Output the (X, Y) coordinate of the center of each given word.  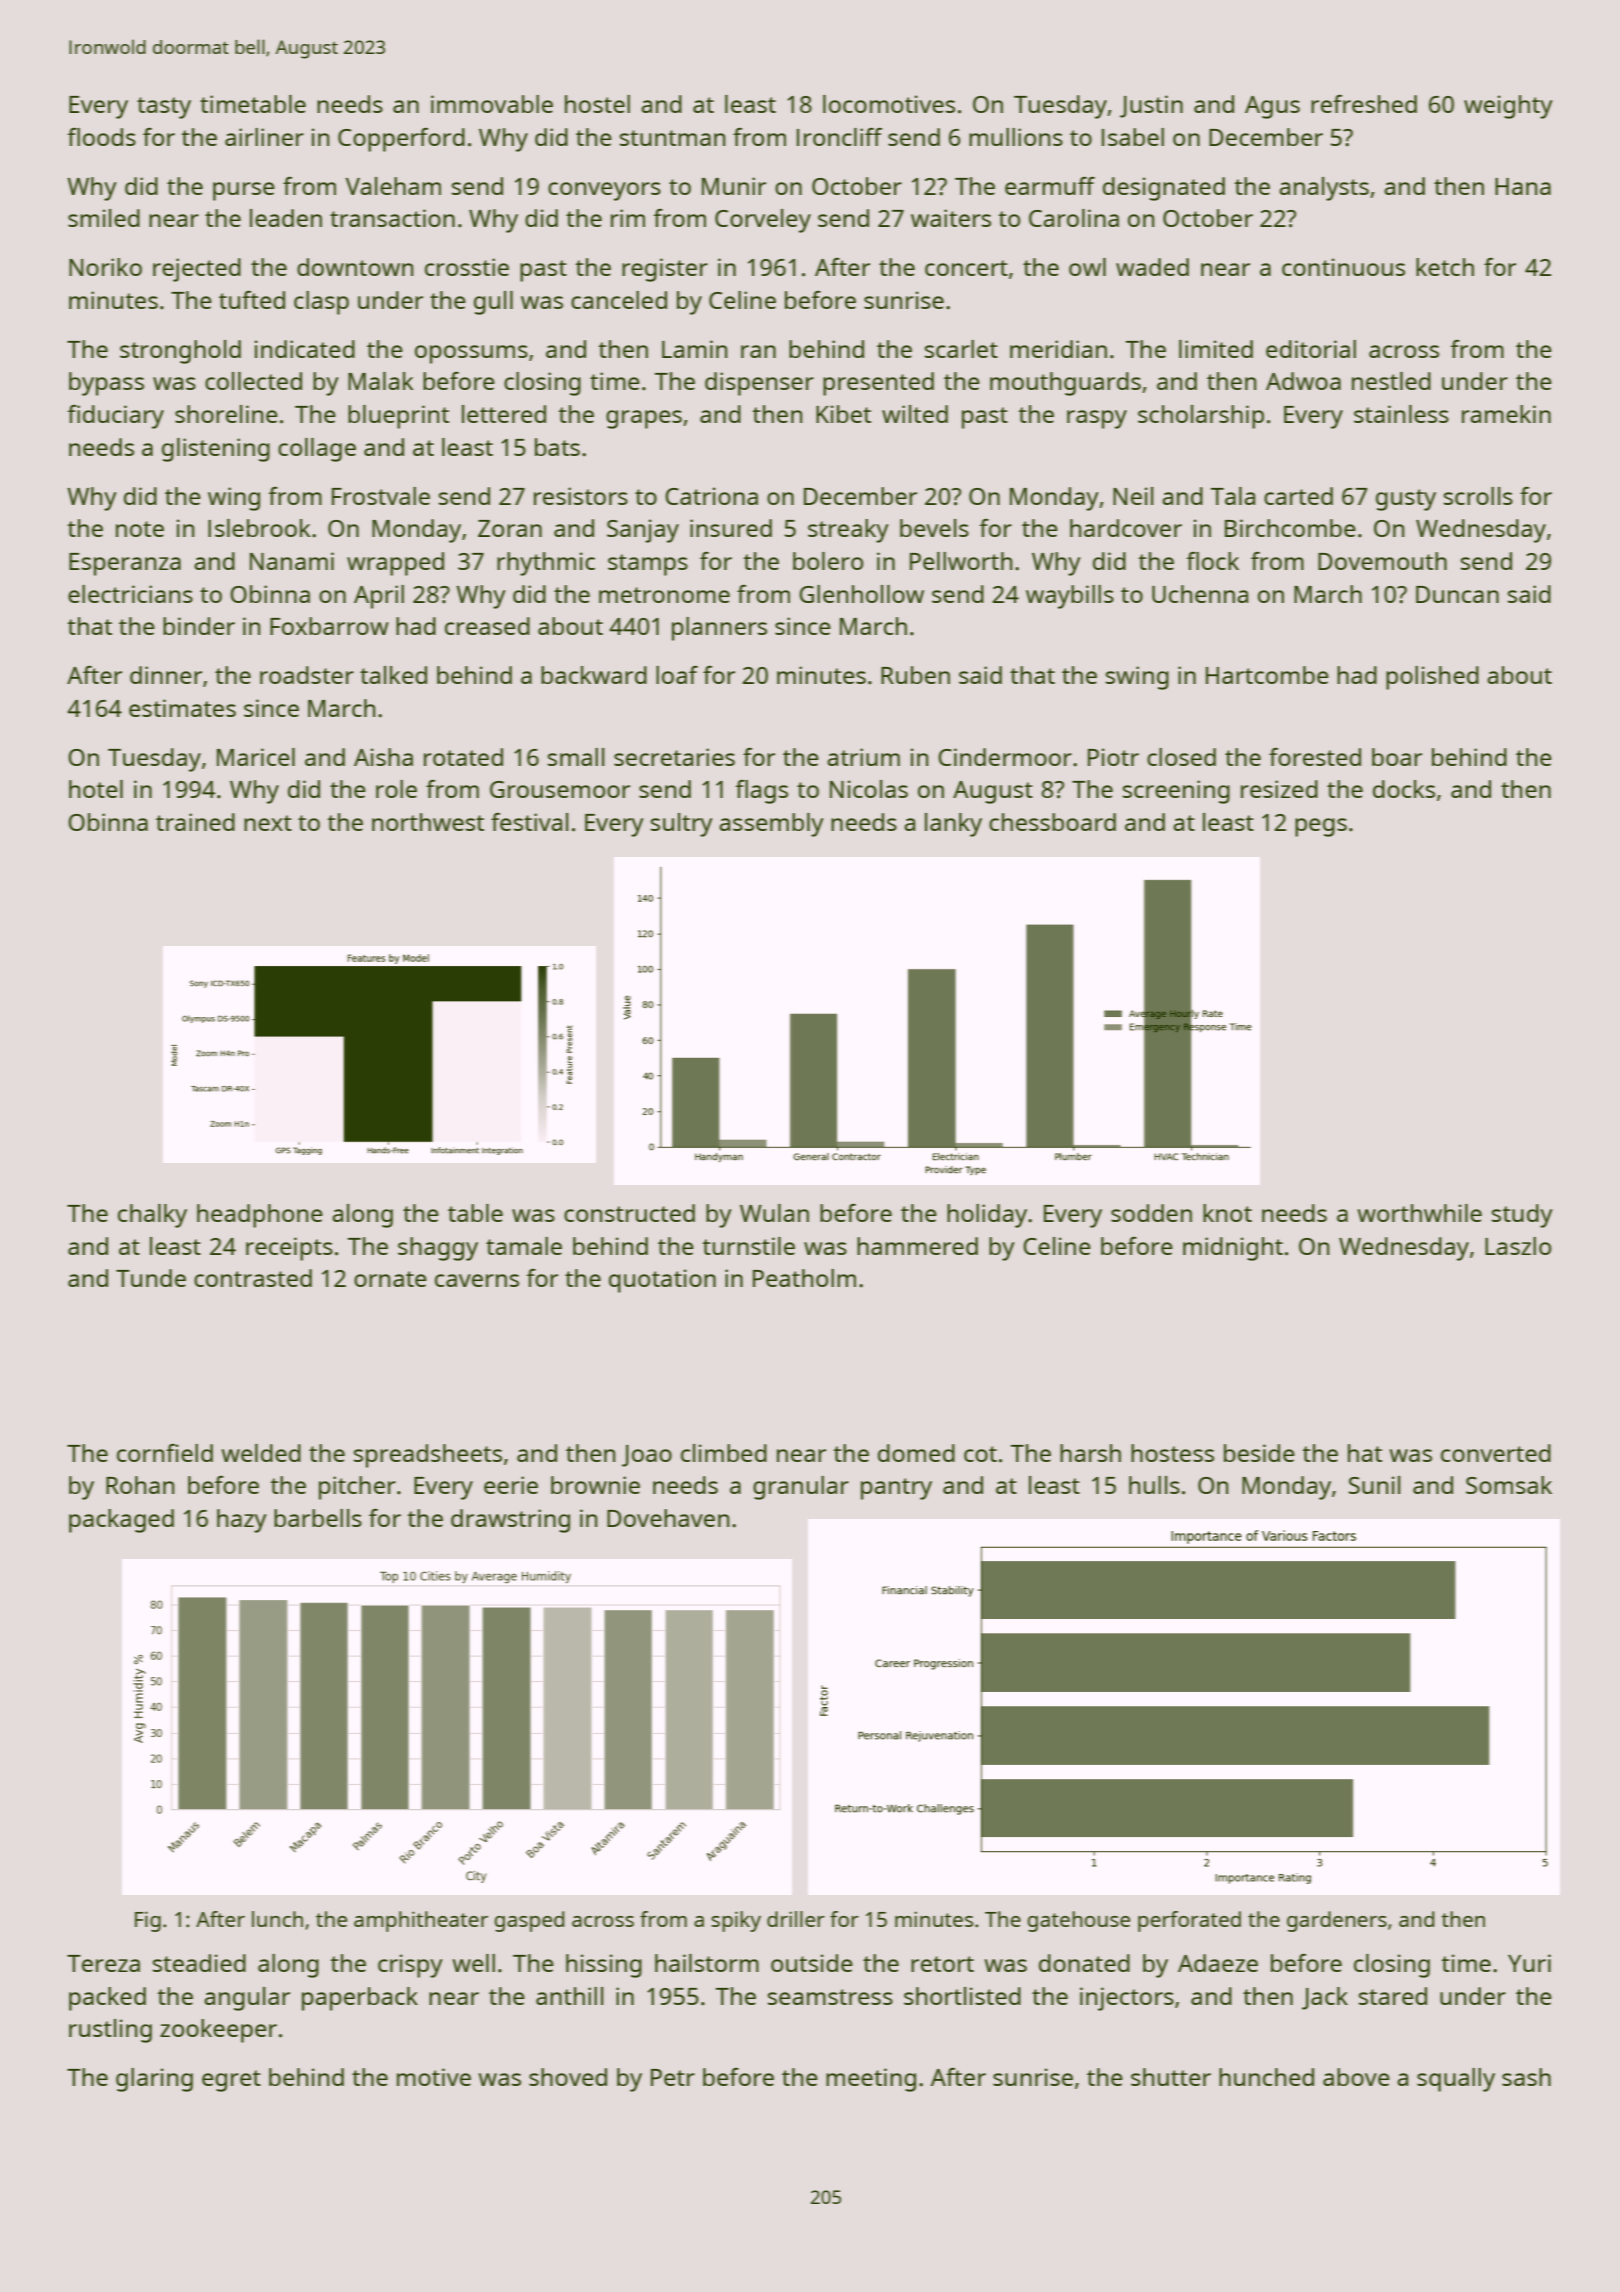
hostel (597, 104)
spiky (736, 1921)
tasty (164, 108)
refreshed (1364, 104)
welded (261, 1453)
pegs (1321, 827)
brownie (595, 1485)
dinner (166, 675)
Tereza (103, 1963)
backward (594, 675)
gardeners (1337, 1921)
